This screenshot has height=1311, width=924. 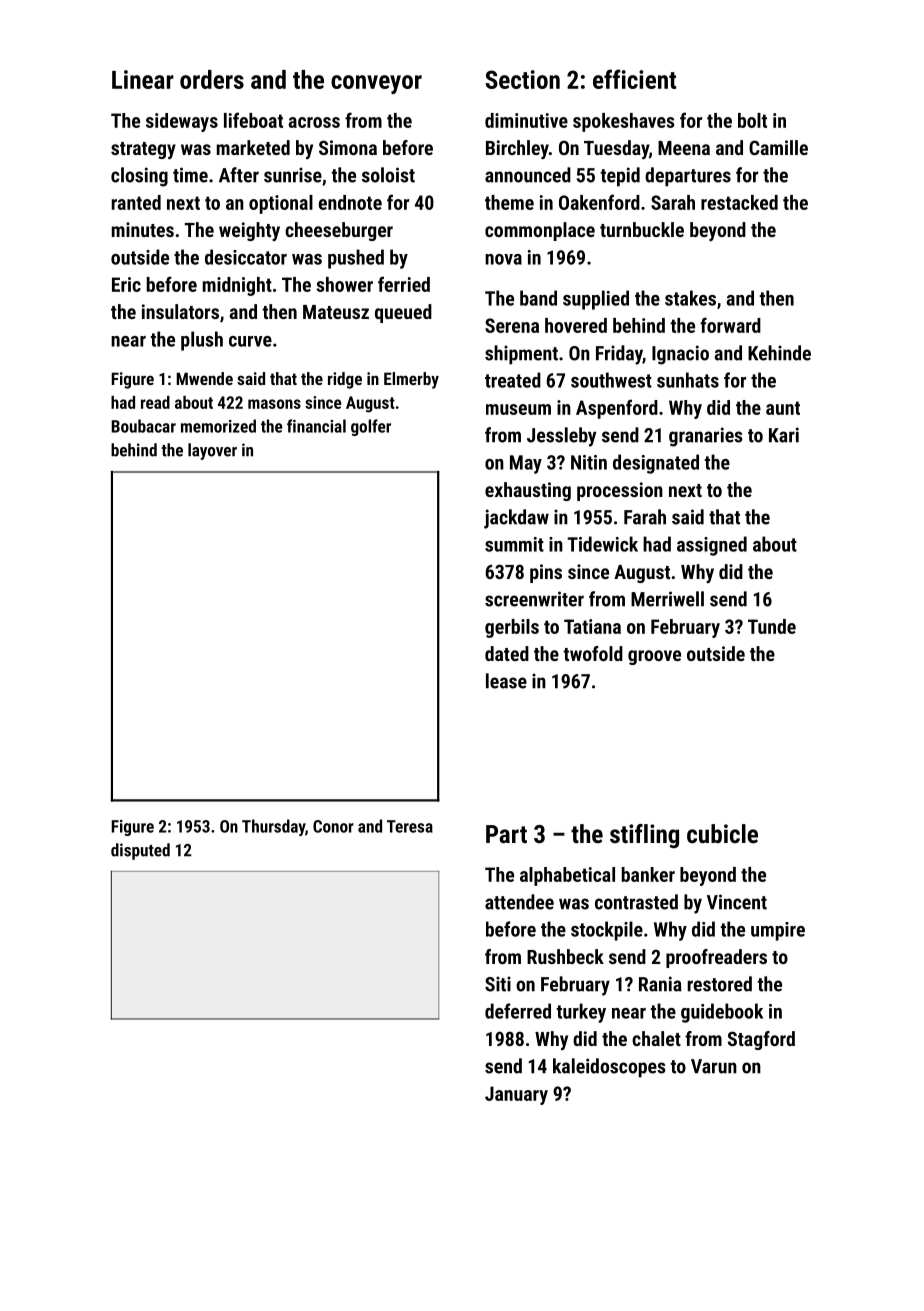 What do you see at coordinates (576, 325) in the screenshot?
I see `hovered` at bounding box center [576, 325].
